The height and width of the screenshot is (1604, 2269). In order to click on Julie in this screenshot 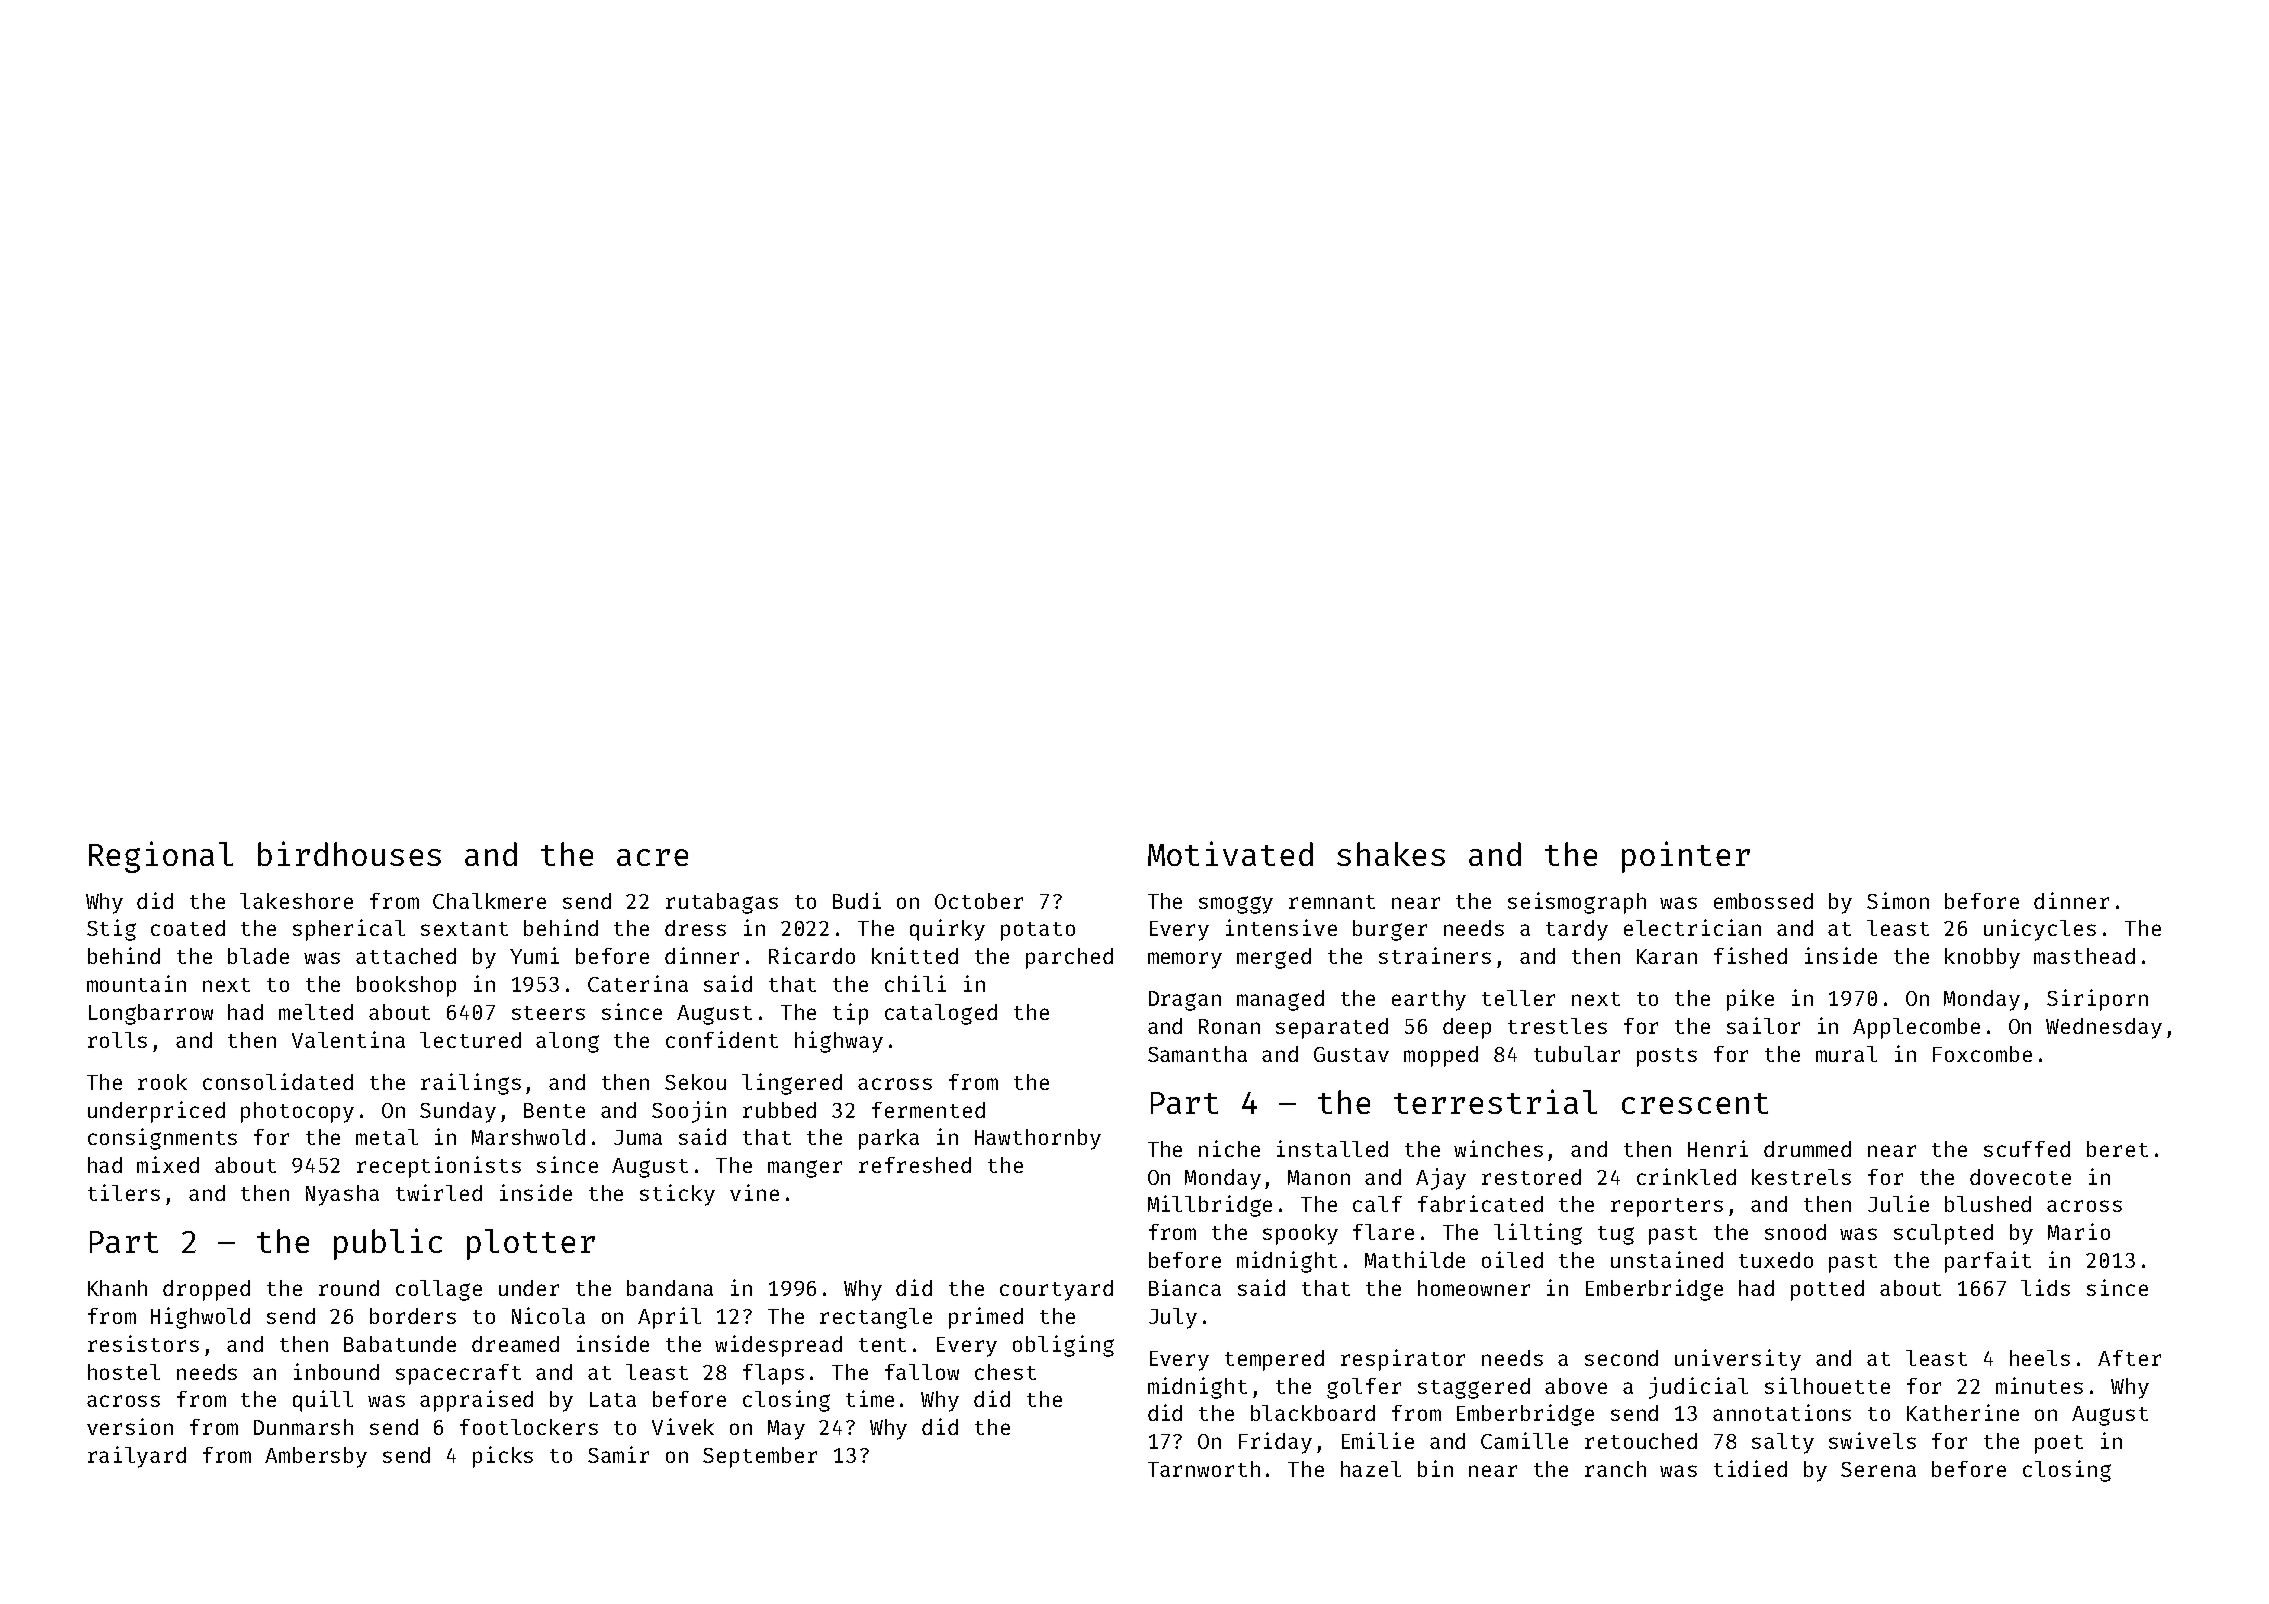, I will do `click(1898, 1203)`.
